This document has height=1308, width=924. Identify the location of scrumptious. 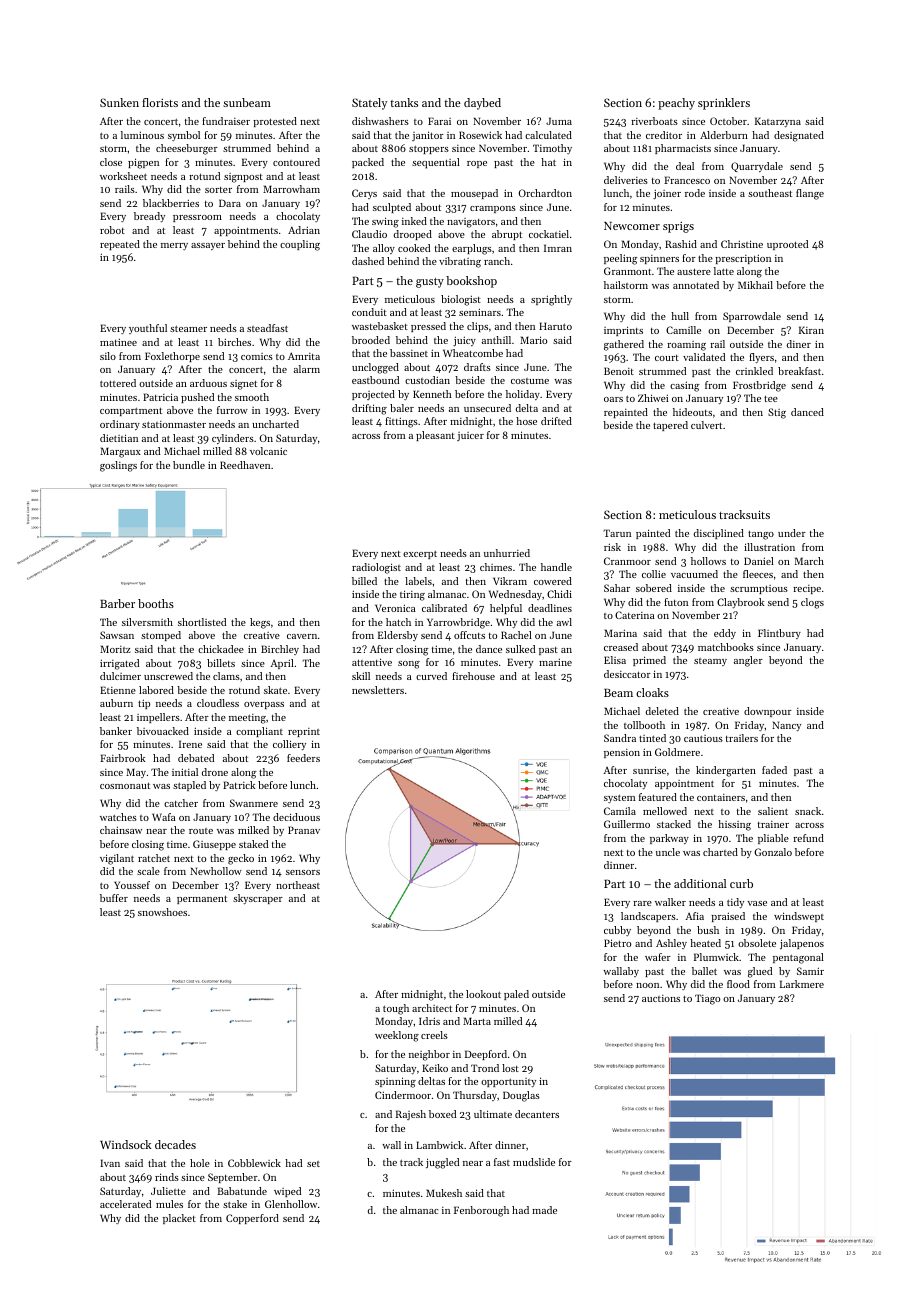
(759, 589).
